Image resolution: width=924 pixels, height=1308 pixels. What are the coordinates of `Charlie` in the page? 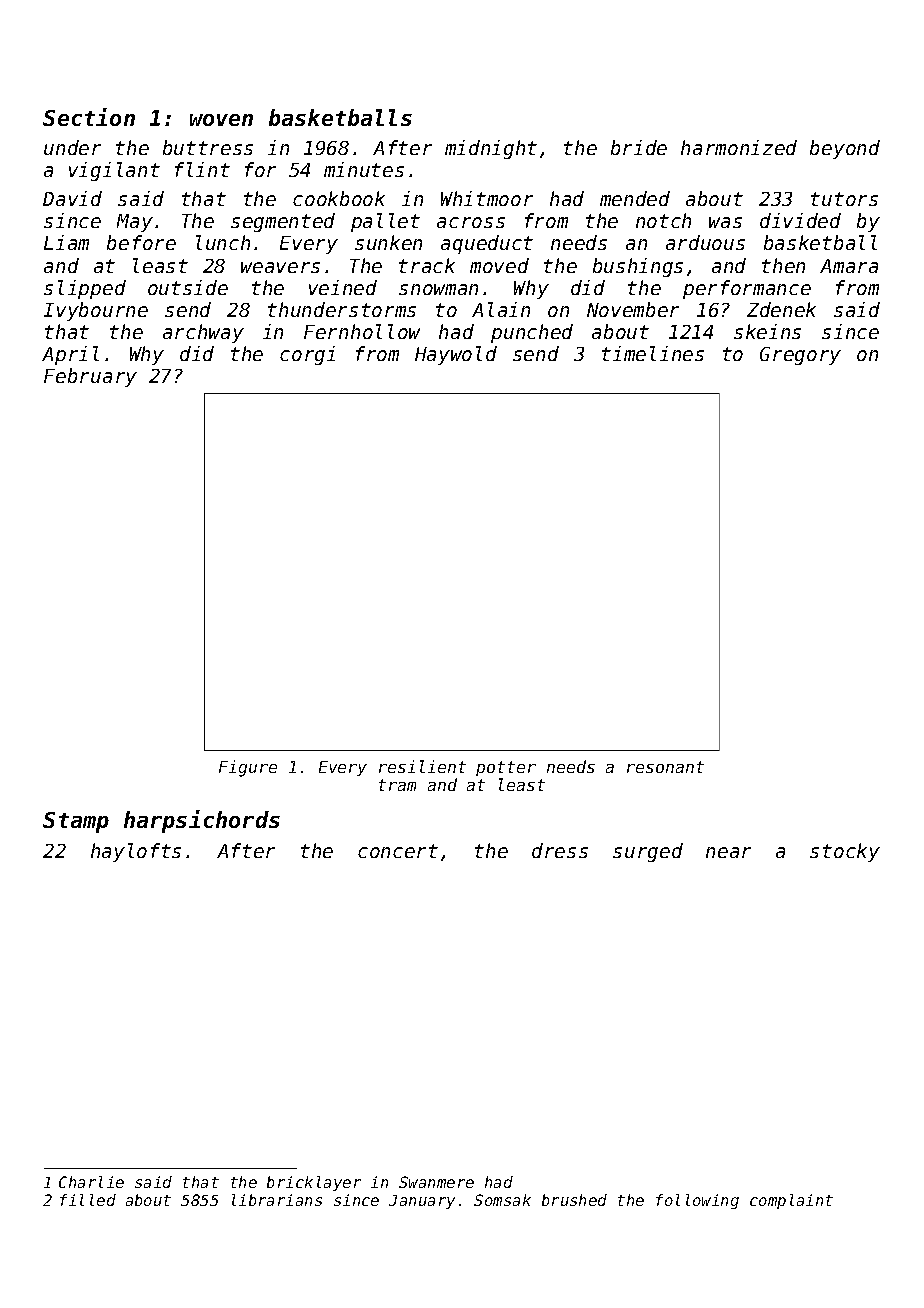 It's located at (91, 1182).
